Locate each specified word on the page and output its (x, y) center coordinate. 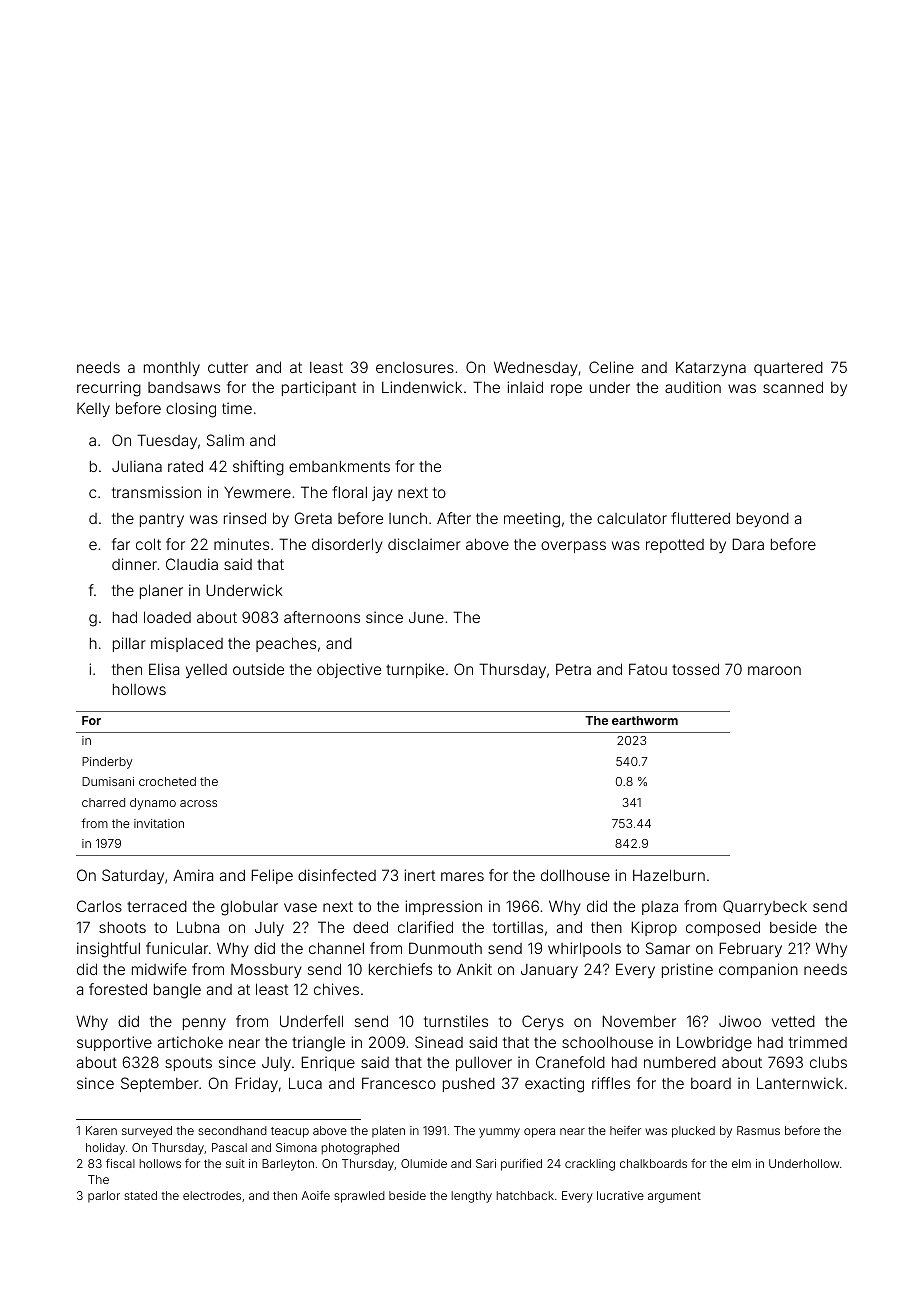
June (426, 617)
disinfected (337, 875)
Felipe (272, 876)
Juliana (137, 466)
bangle (177, 991)
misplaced (187, 644)
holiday (105, 1149)
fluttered (700, 518)
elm (741, 1163)
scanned (793, 387)
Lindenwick (422, 387)
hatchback (525, 1195)
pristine (687, 970)
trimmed (818, 1042)
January (549, 971)
